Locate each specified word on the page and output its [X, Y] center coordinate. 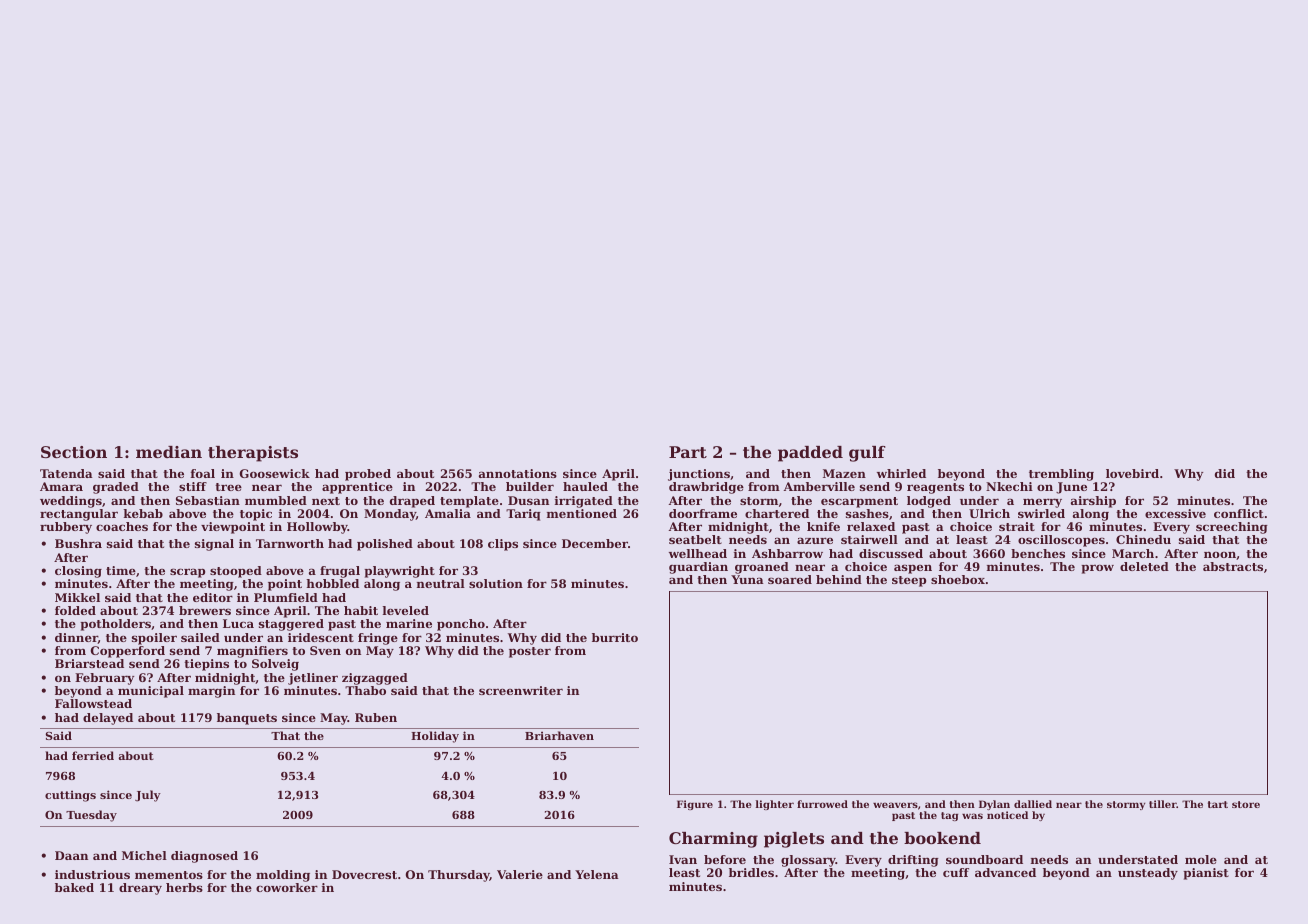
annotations [518, 473]
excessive [1175, 513]
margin [211, 692]
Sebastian [208, 500]
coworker [287, 887]
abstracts [1233, 566]
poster [530, 652]
